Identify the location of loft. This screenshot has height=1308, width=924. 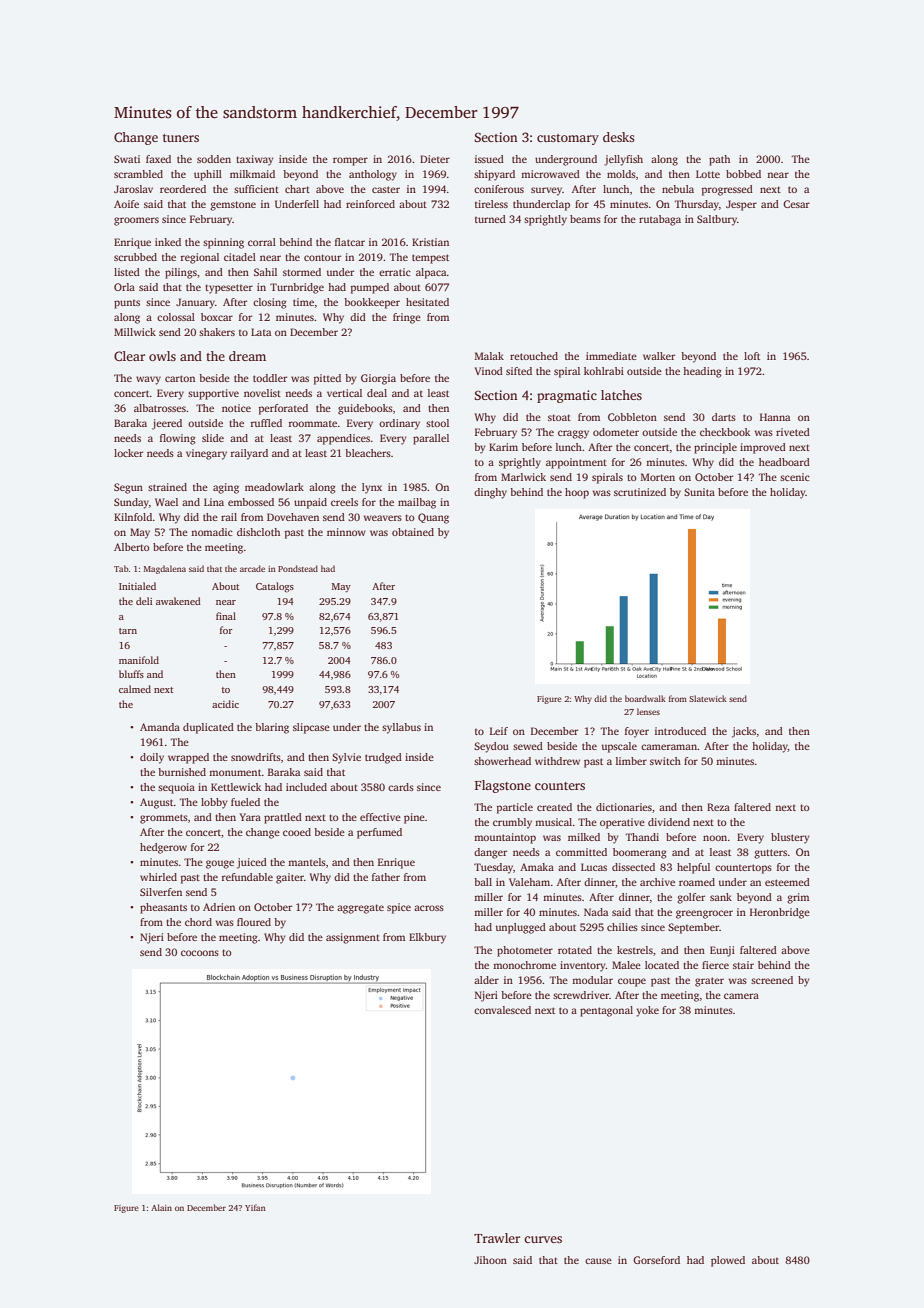
(752, 356).
